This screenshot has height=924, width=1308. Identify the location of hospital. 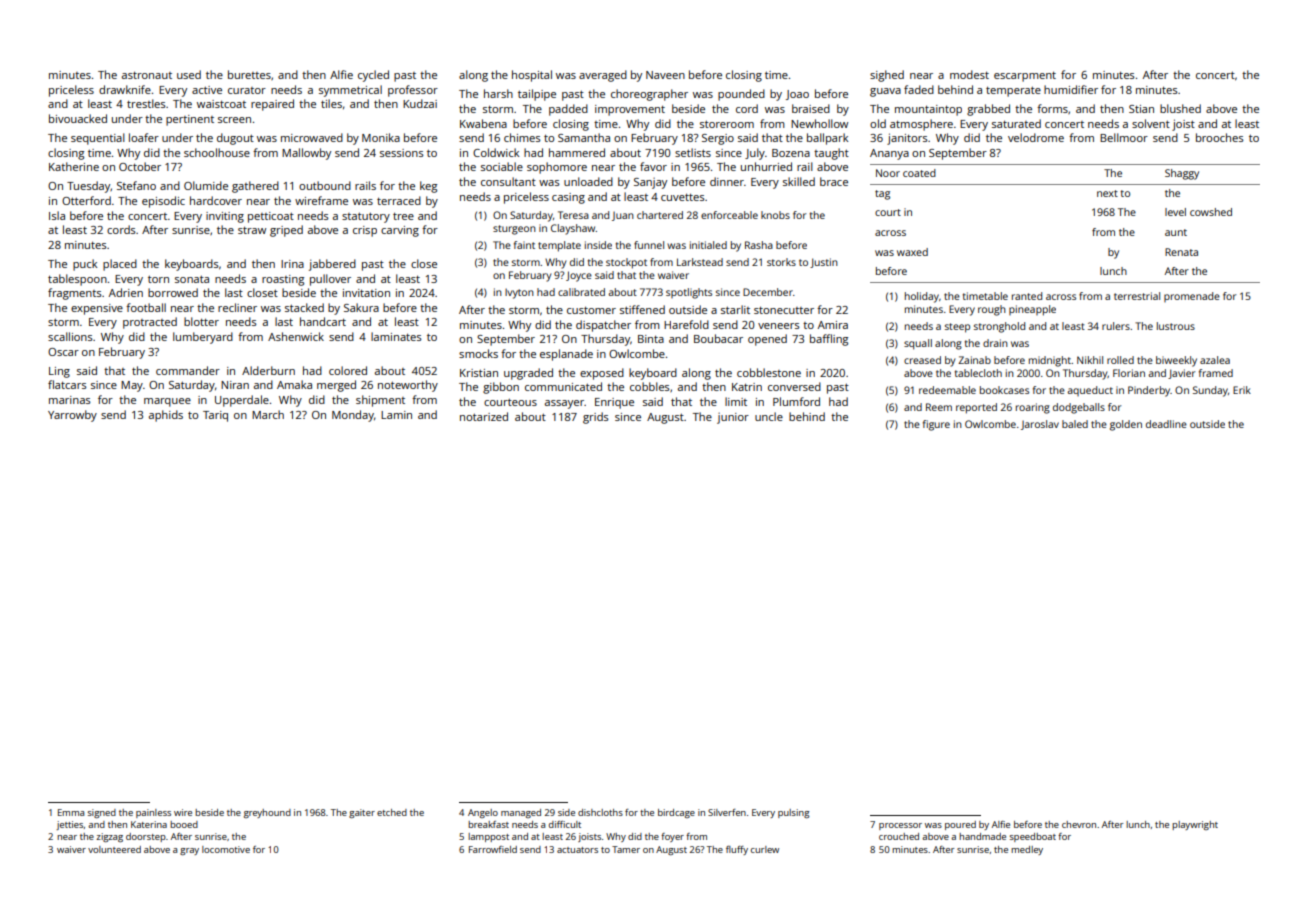
(532, 76).
